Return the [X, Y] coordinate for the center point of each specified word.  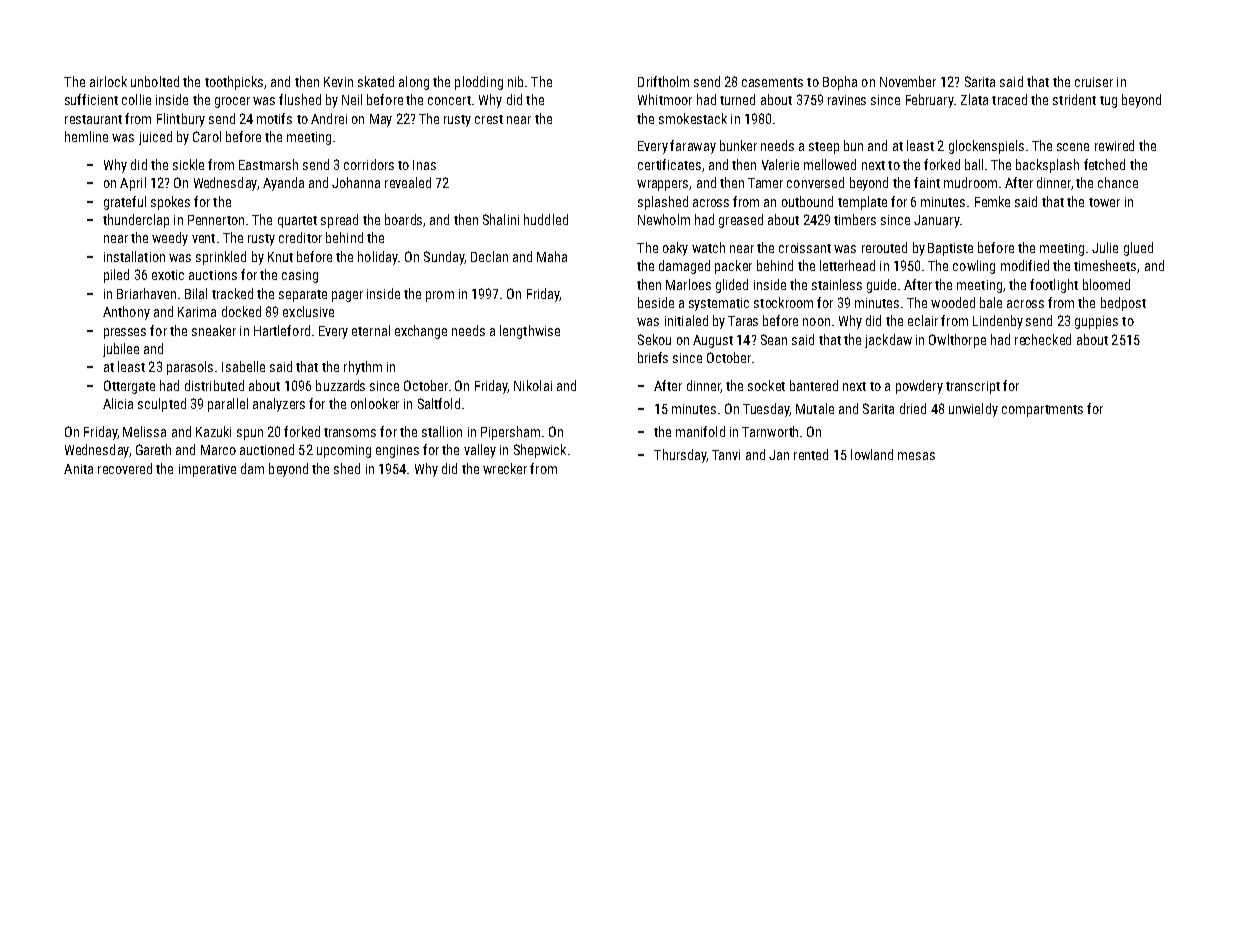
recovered [125, 468]
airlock [108, 81]
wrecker [505, 468]
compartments [1042, 411]
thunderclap [136, 221]
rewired [1114, 145]
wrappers [662, 185]
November [908, 81]
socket [766, 385]
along [414, 83]
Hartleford [282, 330]
